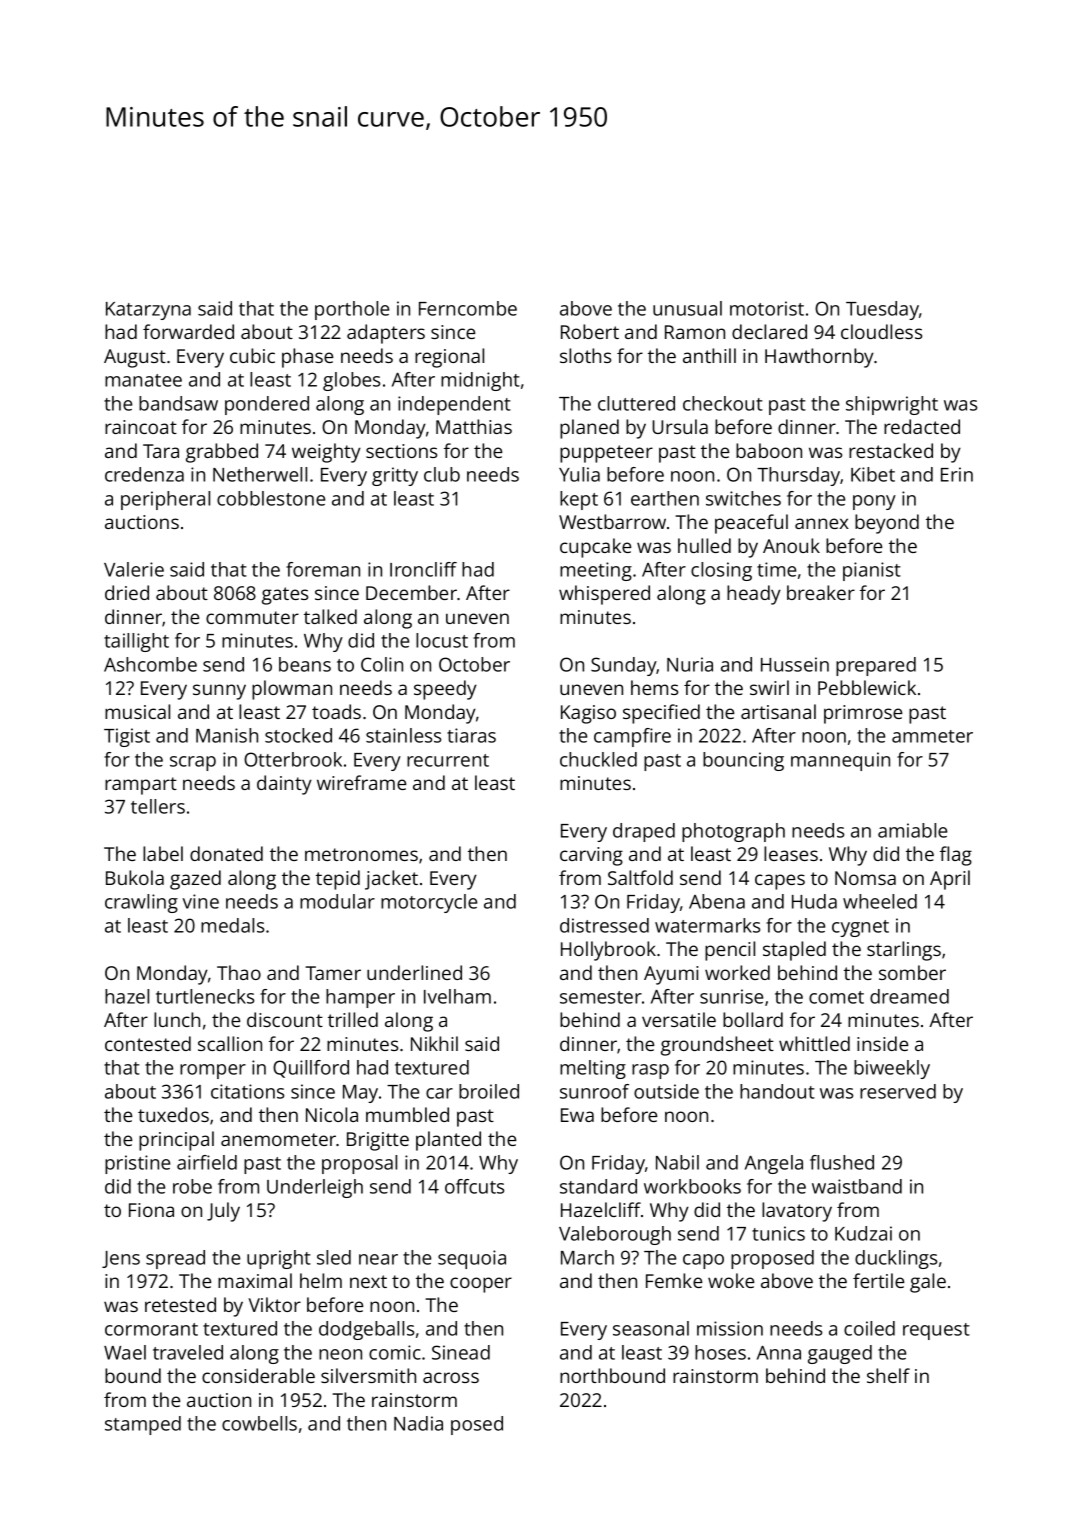 The image size is (1085, 1534). I want to click on Angela, so click(774, 1164).
